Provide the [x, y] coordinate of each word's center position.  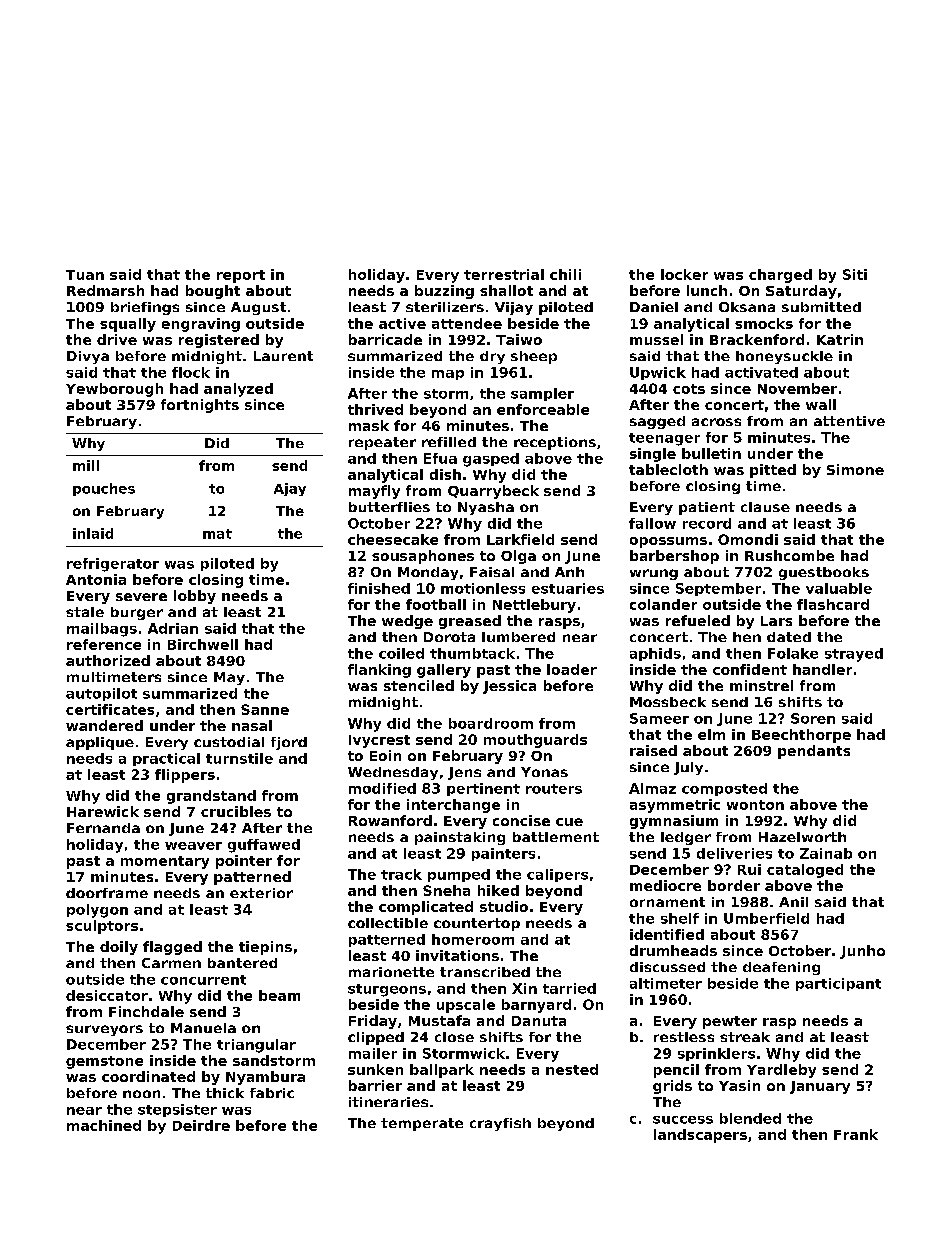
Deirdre [201, 1125]
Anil [793, 902]
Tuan [85, 275]
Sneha [446, 890]
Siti [855, 274]
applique [100, 743]
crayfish [500, 1124]
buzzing [444, 292]
